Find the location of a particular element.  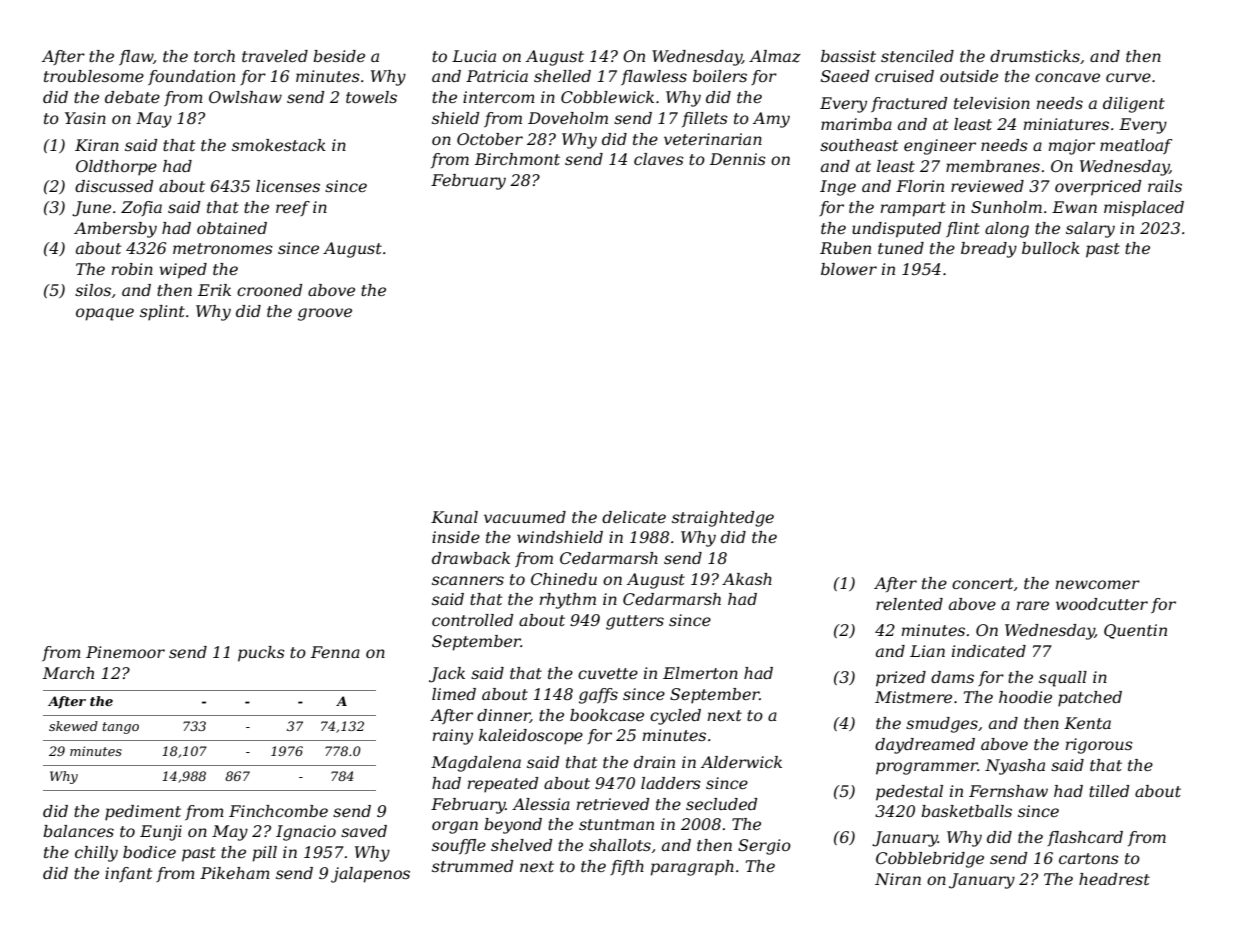

drumsticks is located at coordinates (1035, 56).
